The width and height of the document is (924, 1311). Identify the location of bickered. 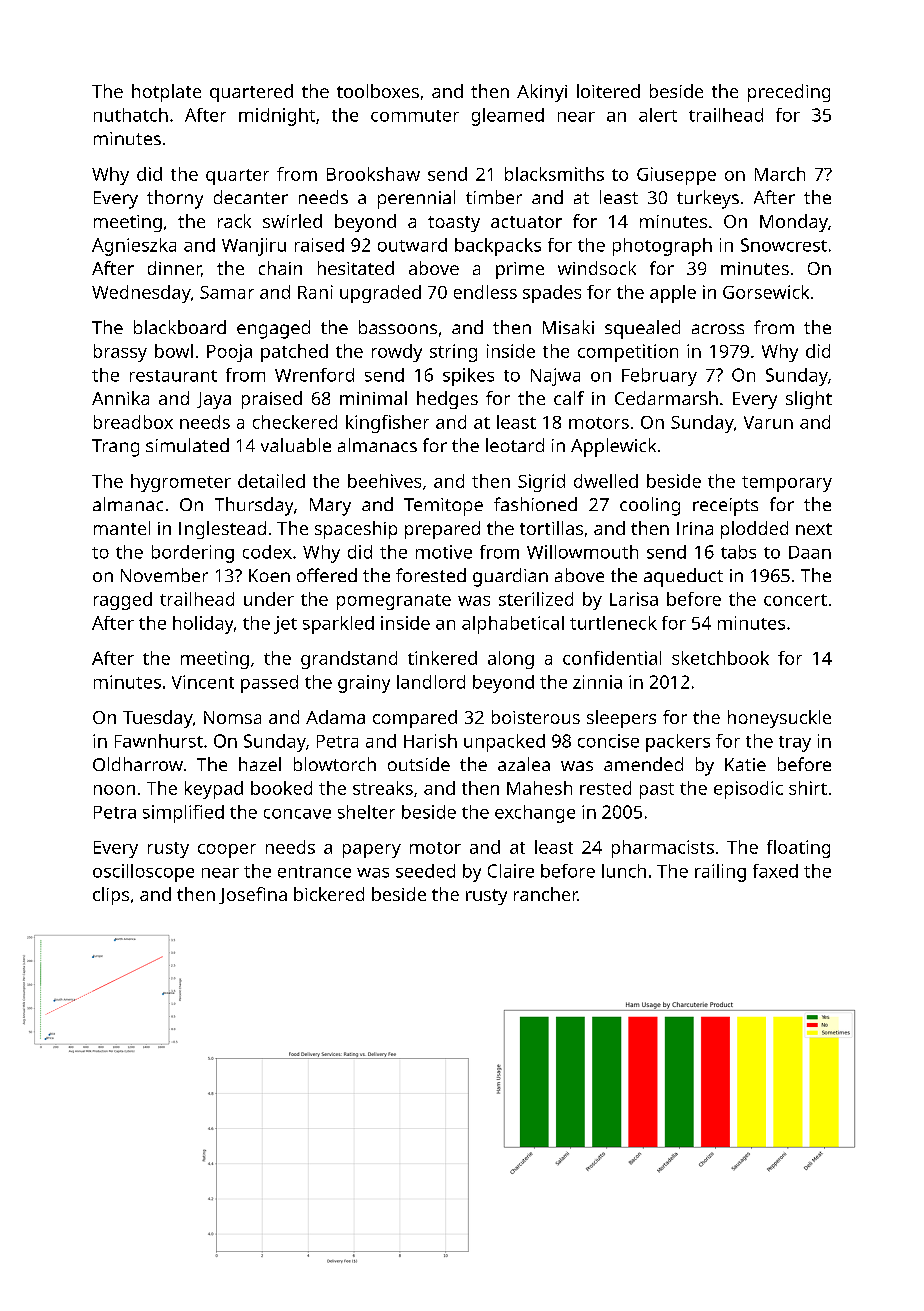
(329, 894).
